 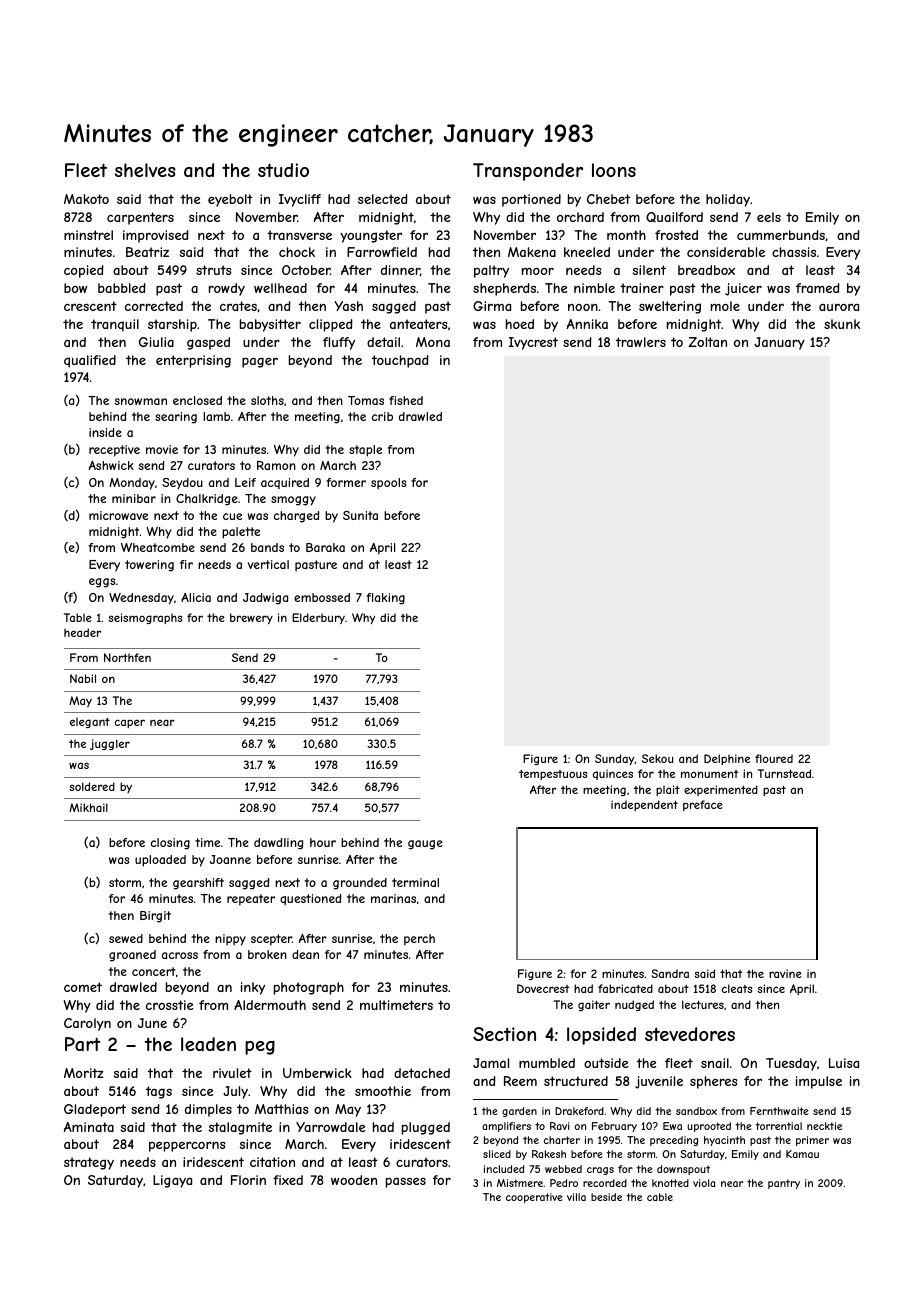 What do you see at coordinates (388, 483) in the screenshot?
I see `spools` at bounding box center [388, 483].
